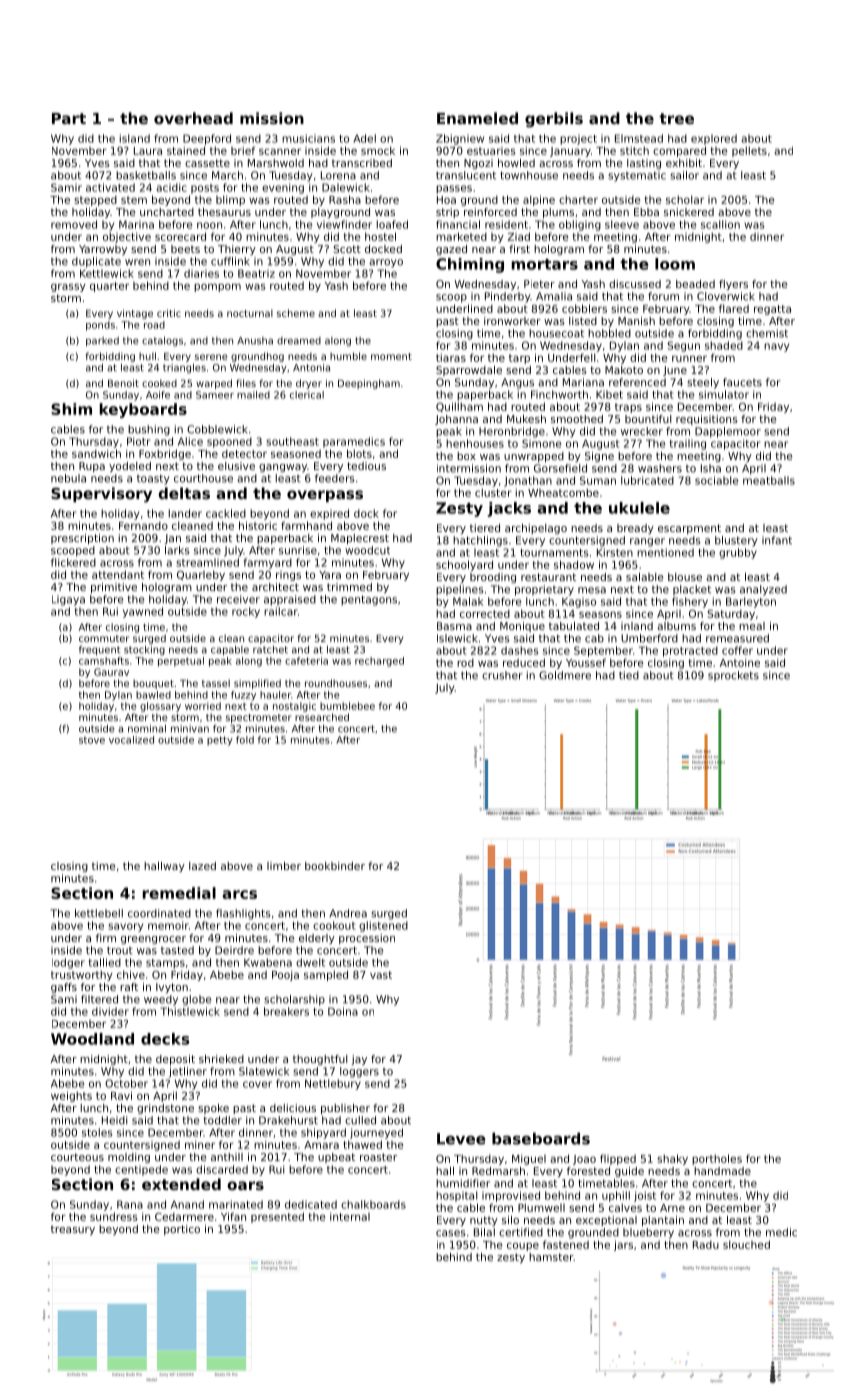 This document has width=849, height=1400. Describe the element at coordinates (551, 1257) in the document. I see `hamster` at that location.
